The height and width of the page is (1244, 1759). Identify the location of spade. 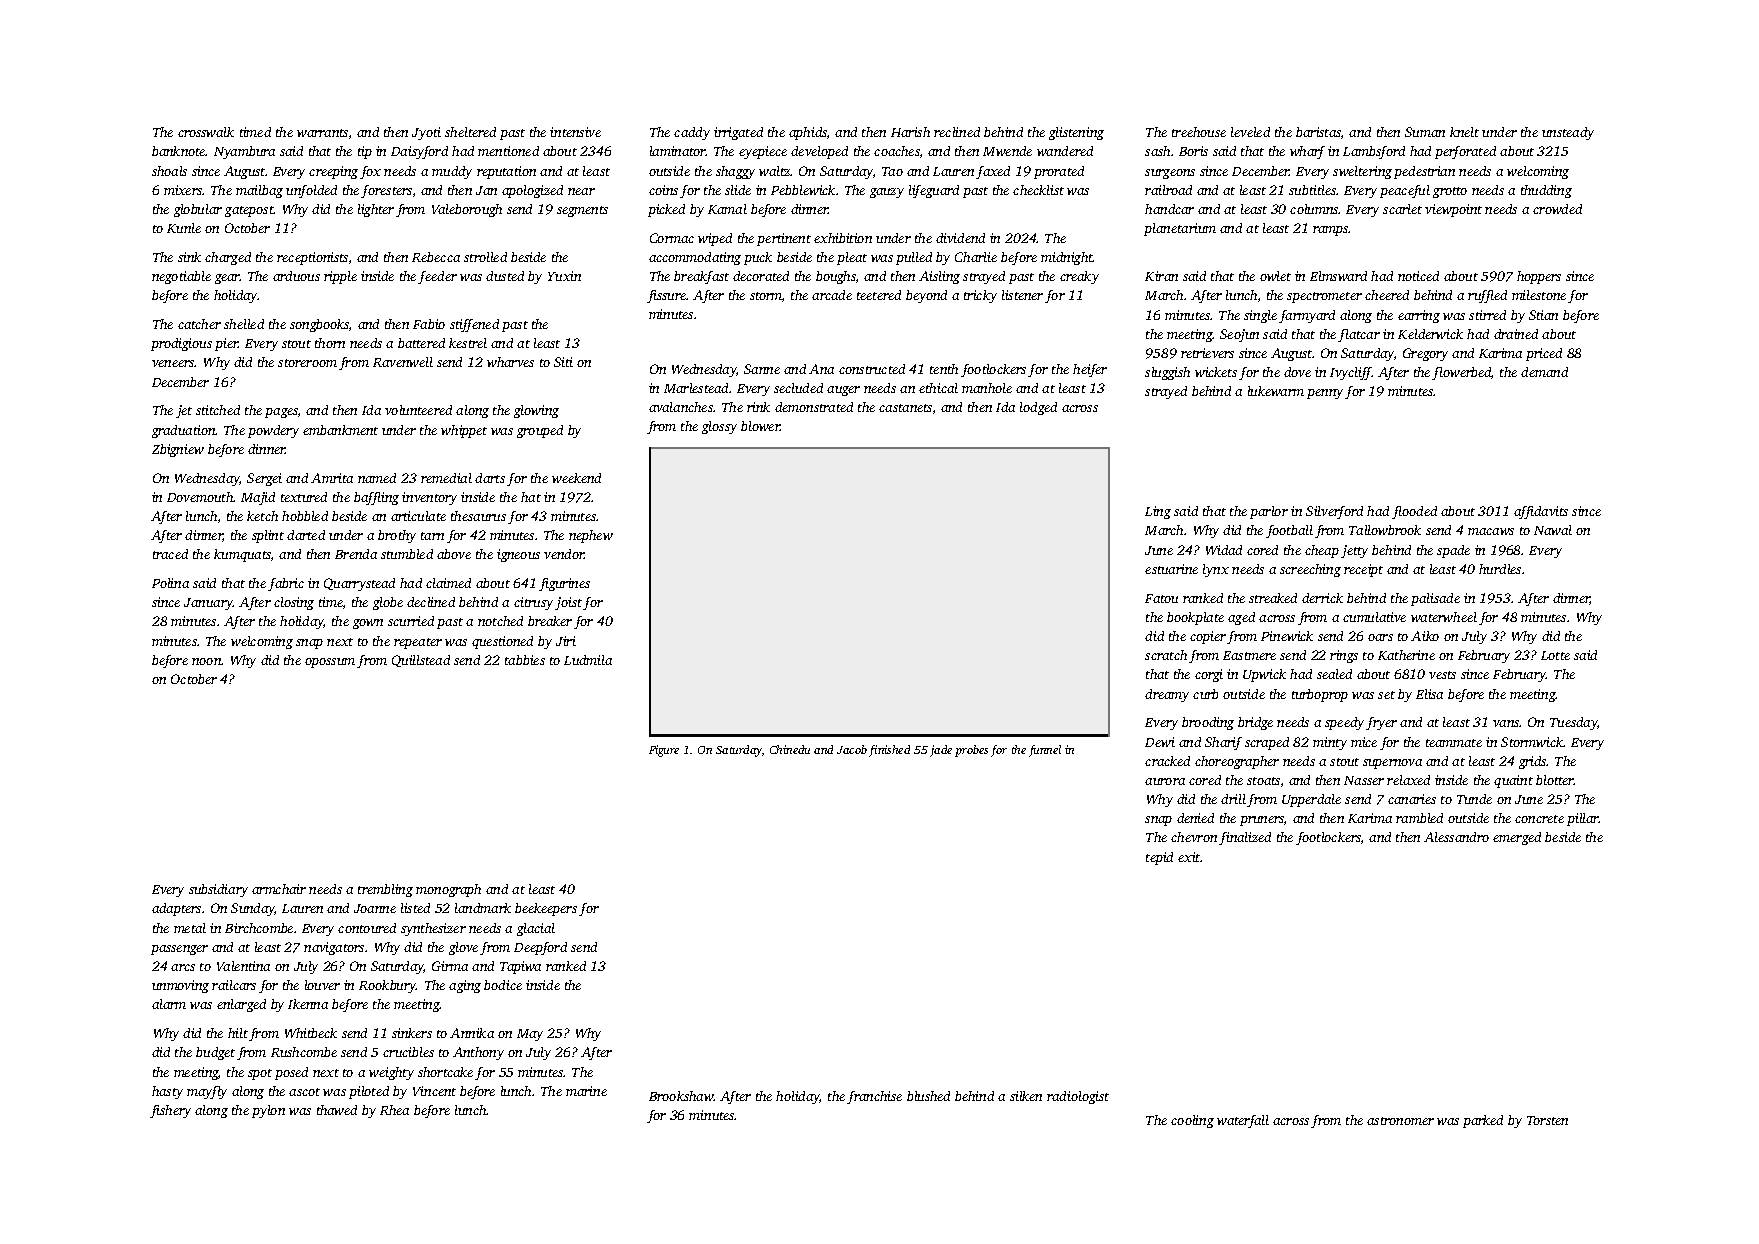
(1453, 551).
